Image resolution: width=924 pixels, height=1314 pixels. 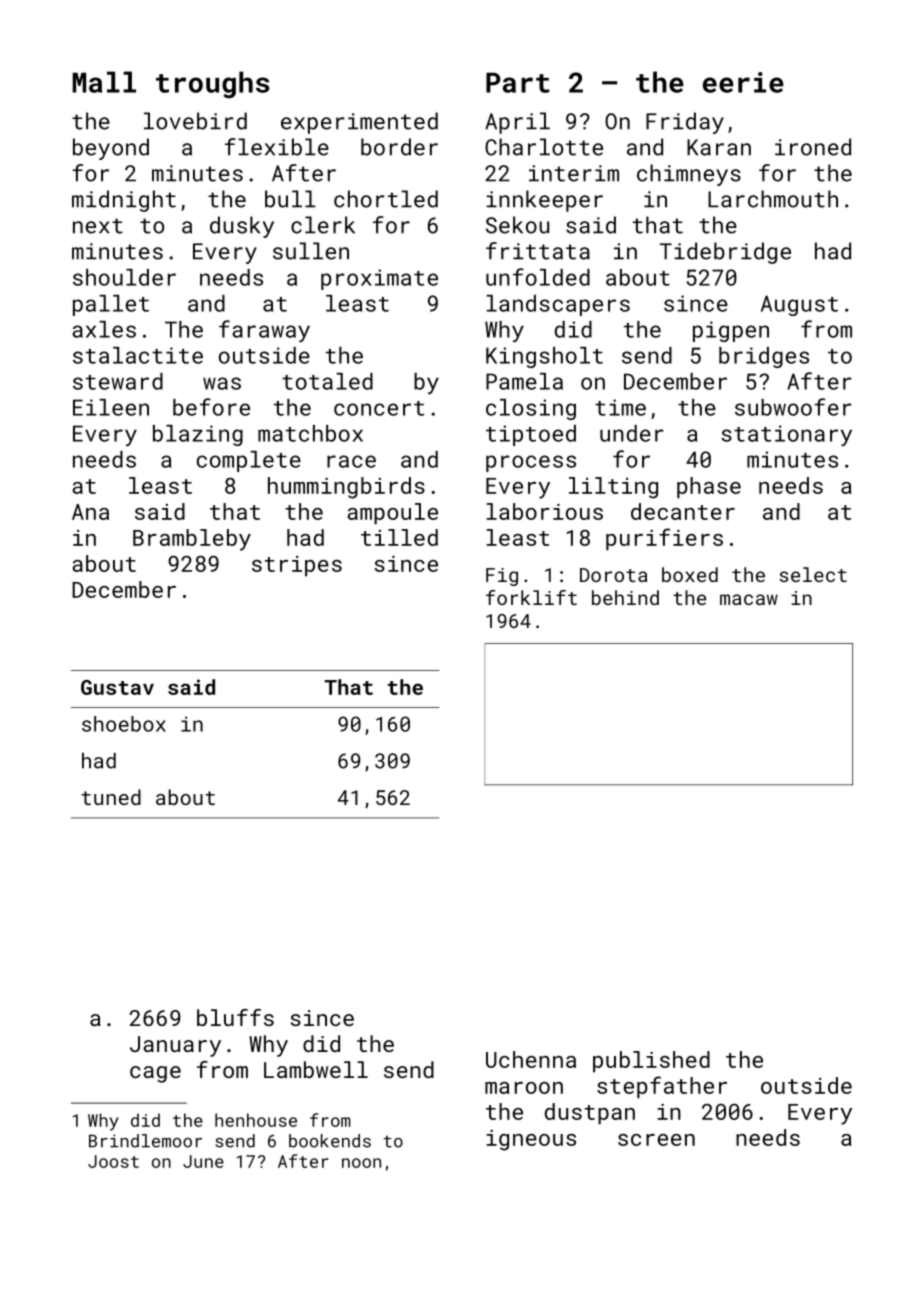 I want to click on Fig, so click(x=502, y=577).
